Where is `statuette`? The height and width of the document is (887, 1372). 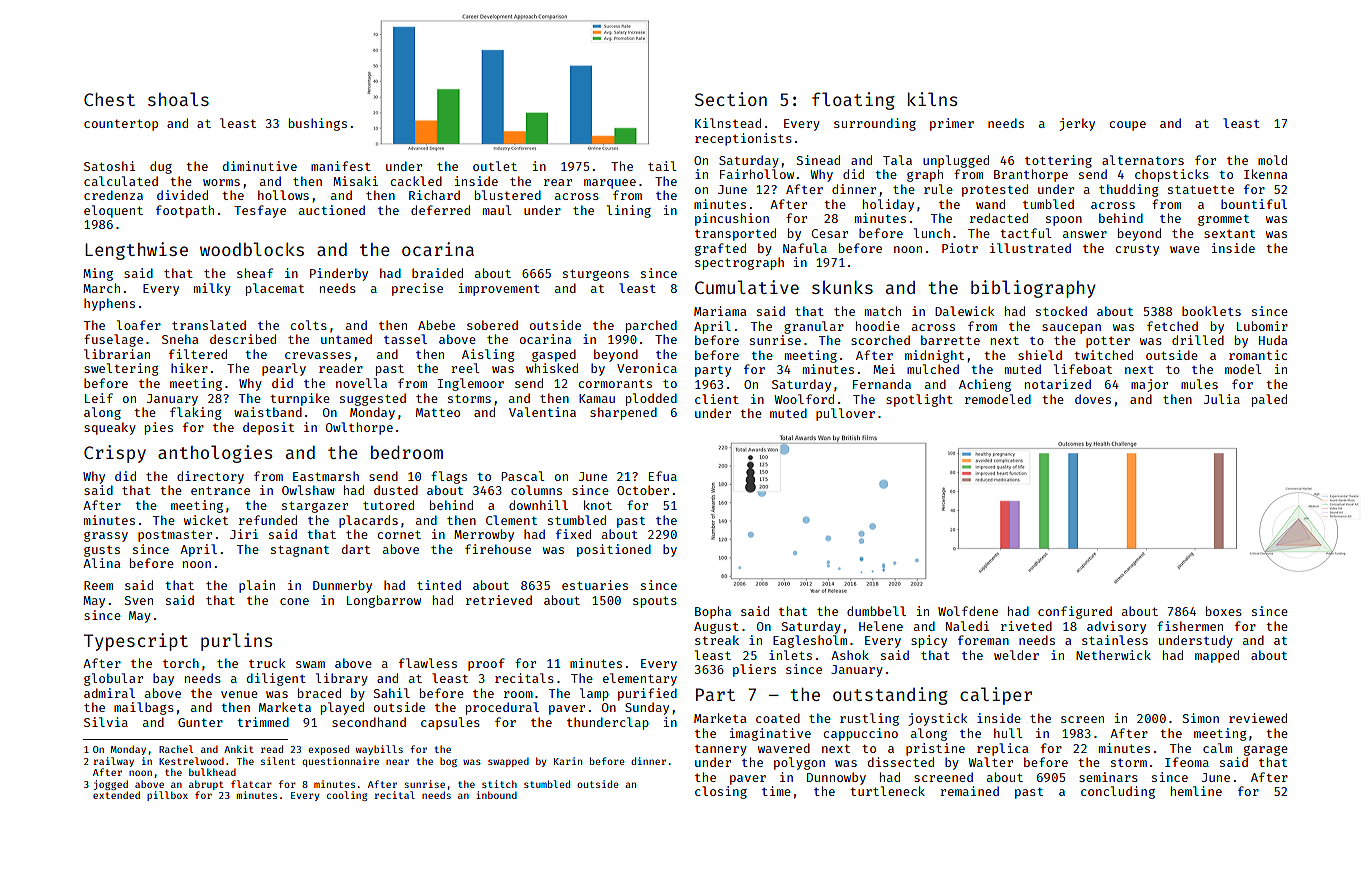 statuette is located at coordinates (1201, 190).
